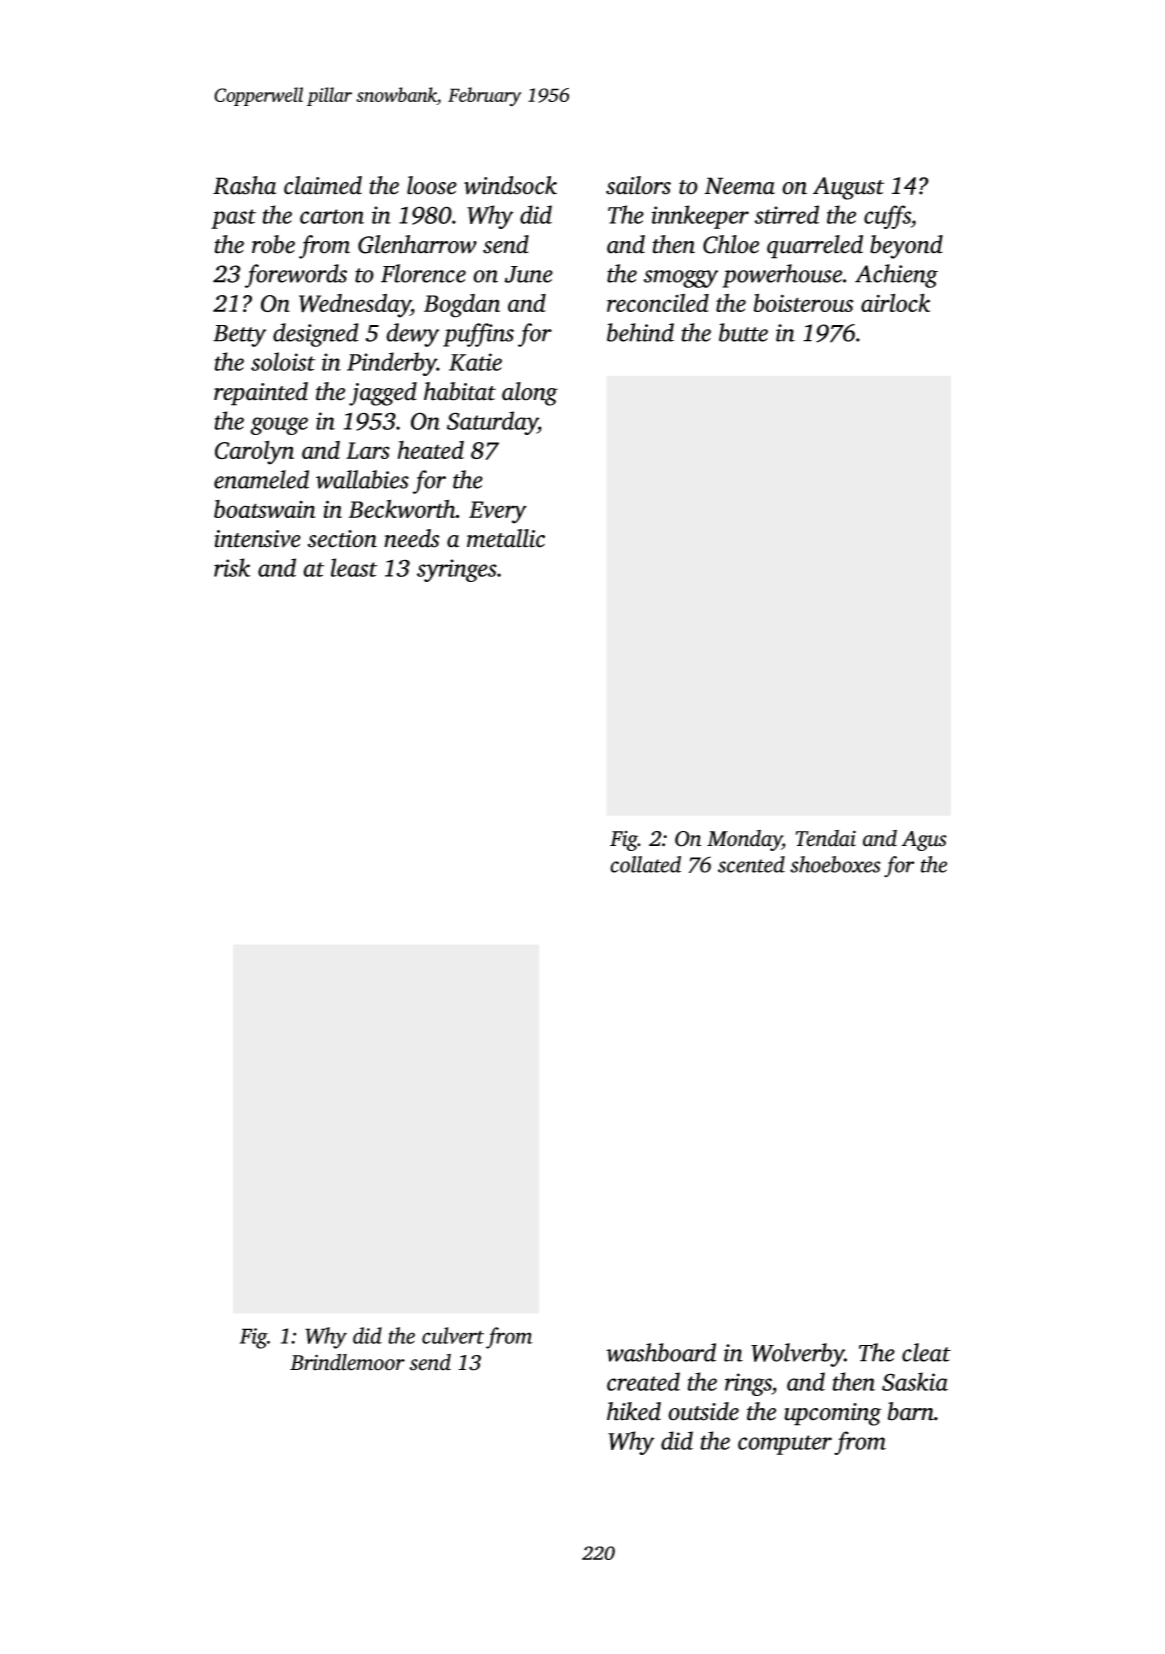  I want to click on heated, so click(431, 450).
